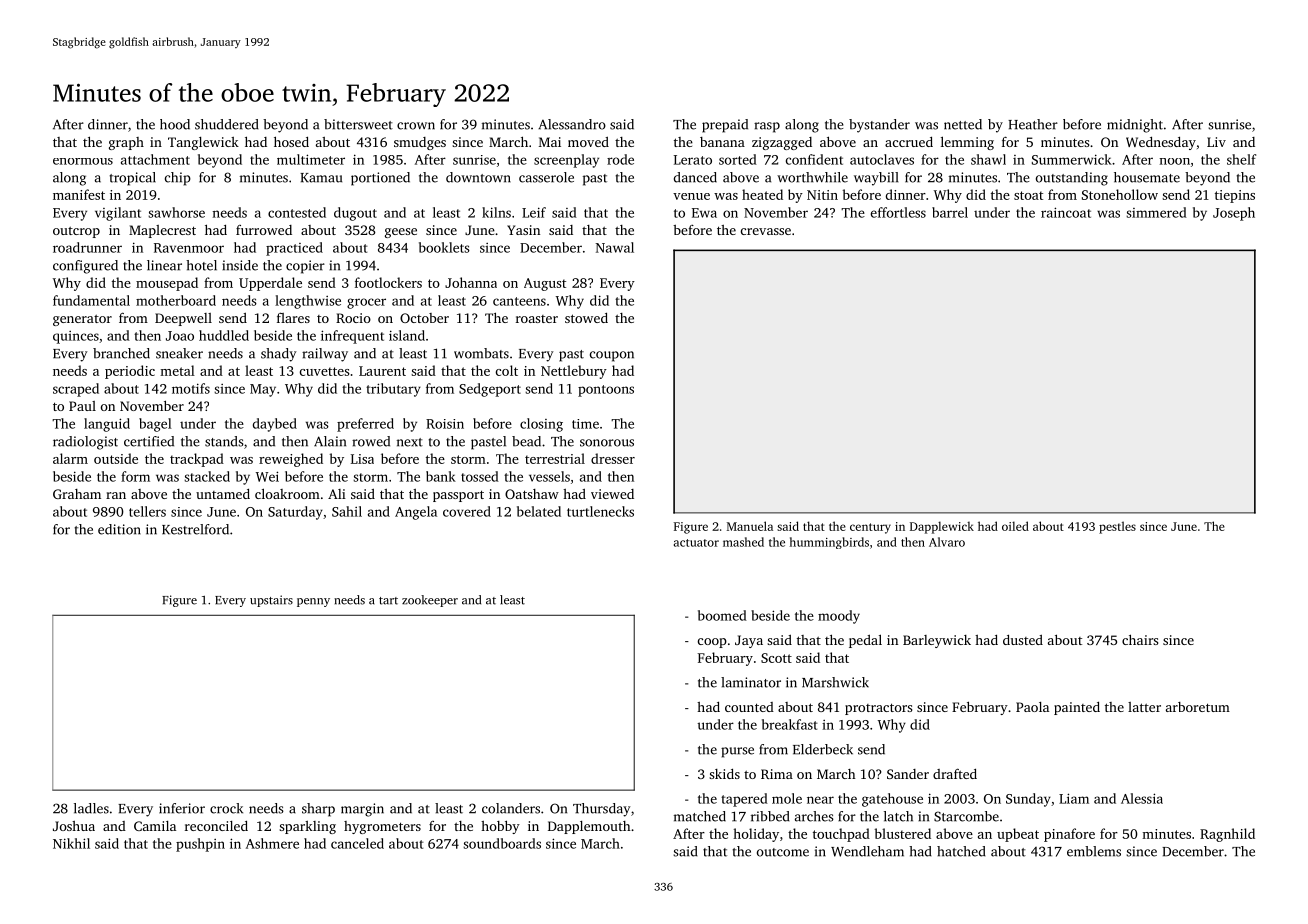  I want to click on Ashmere, so click(272, 843).
